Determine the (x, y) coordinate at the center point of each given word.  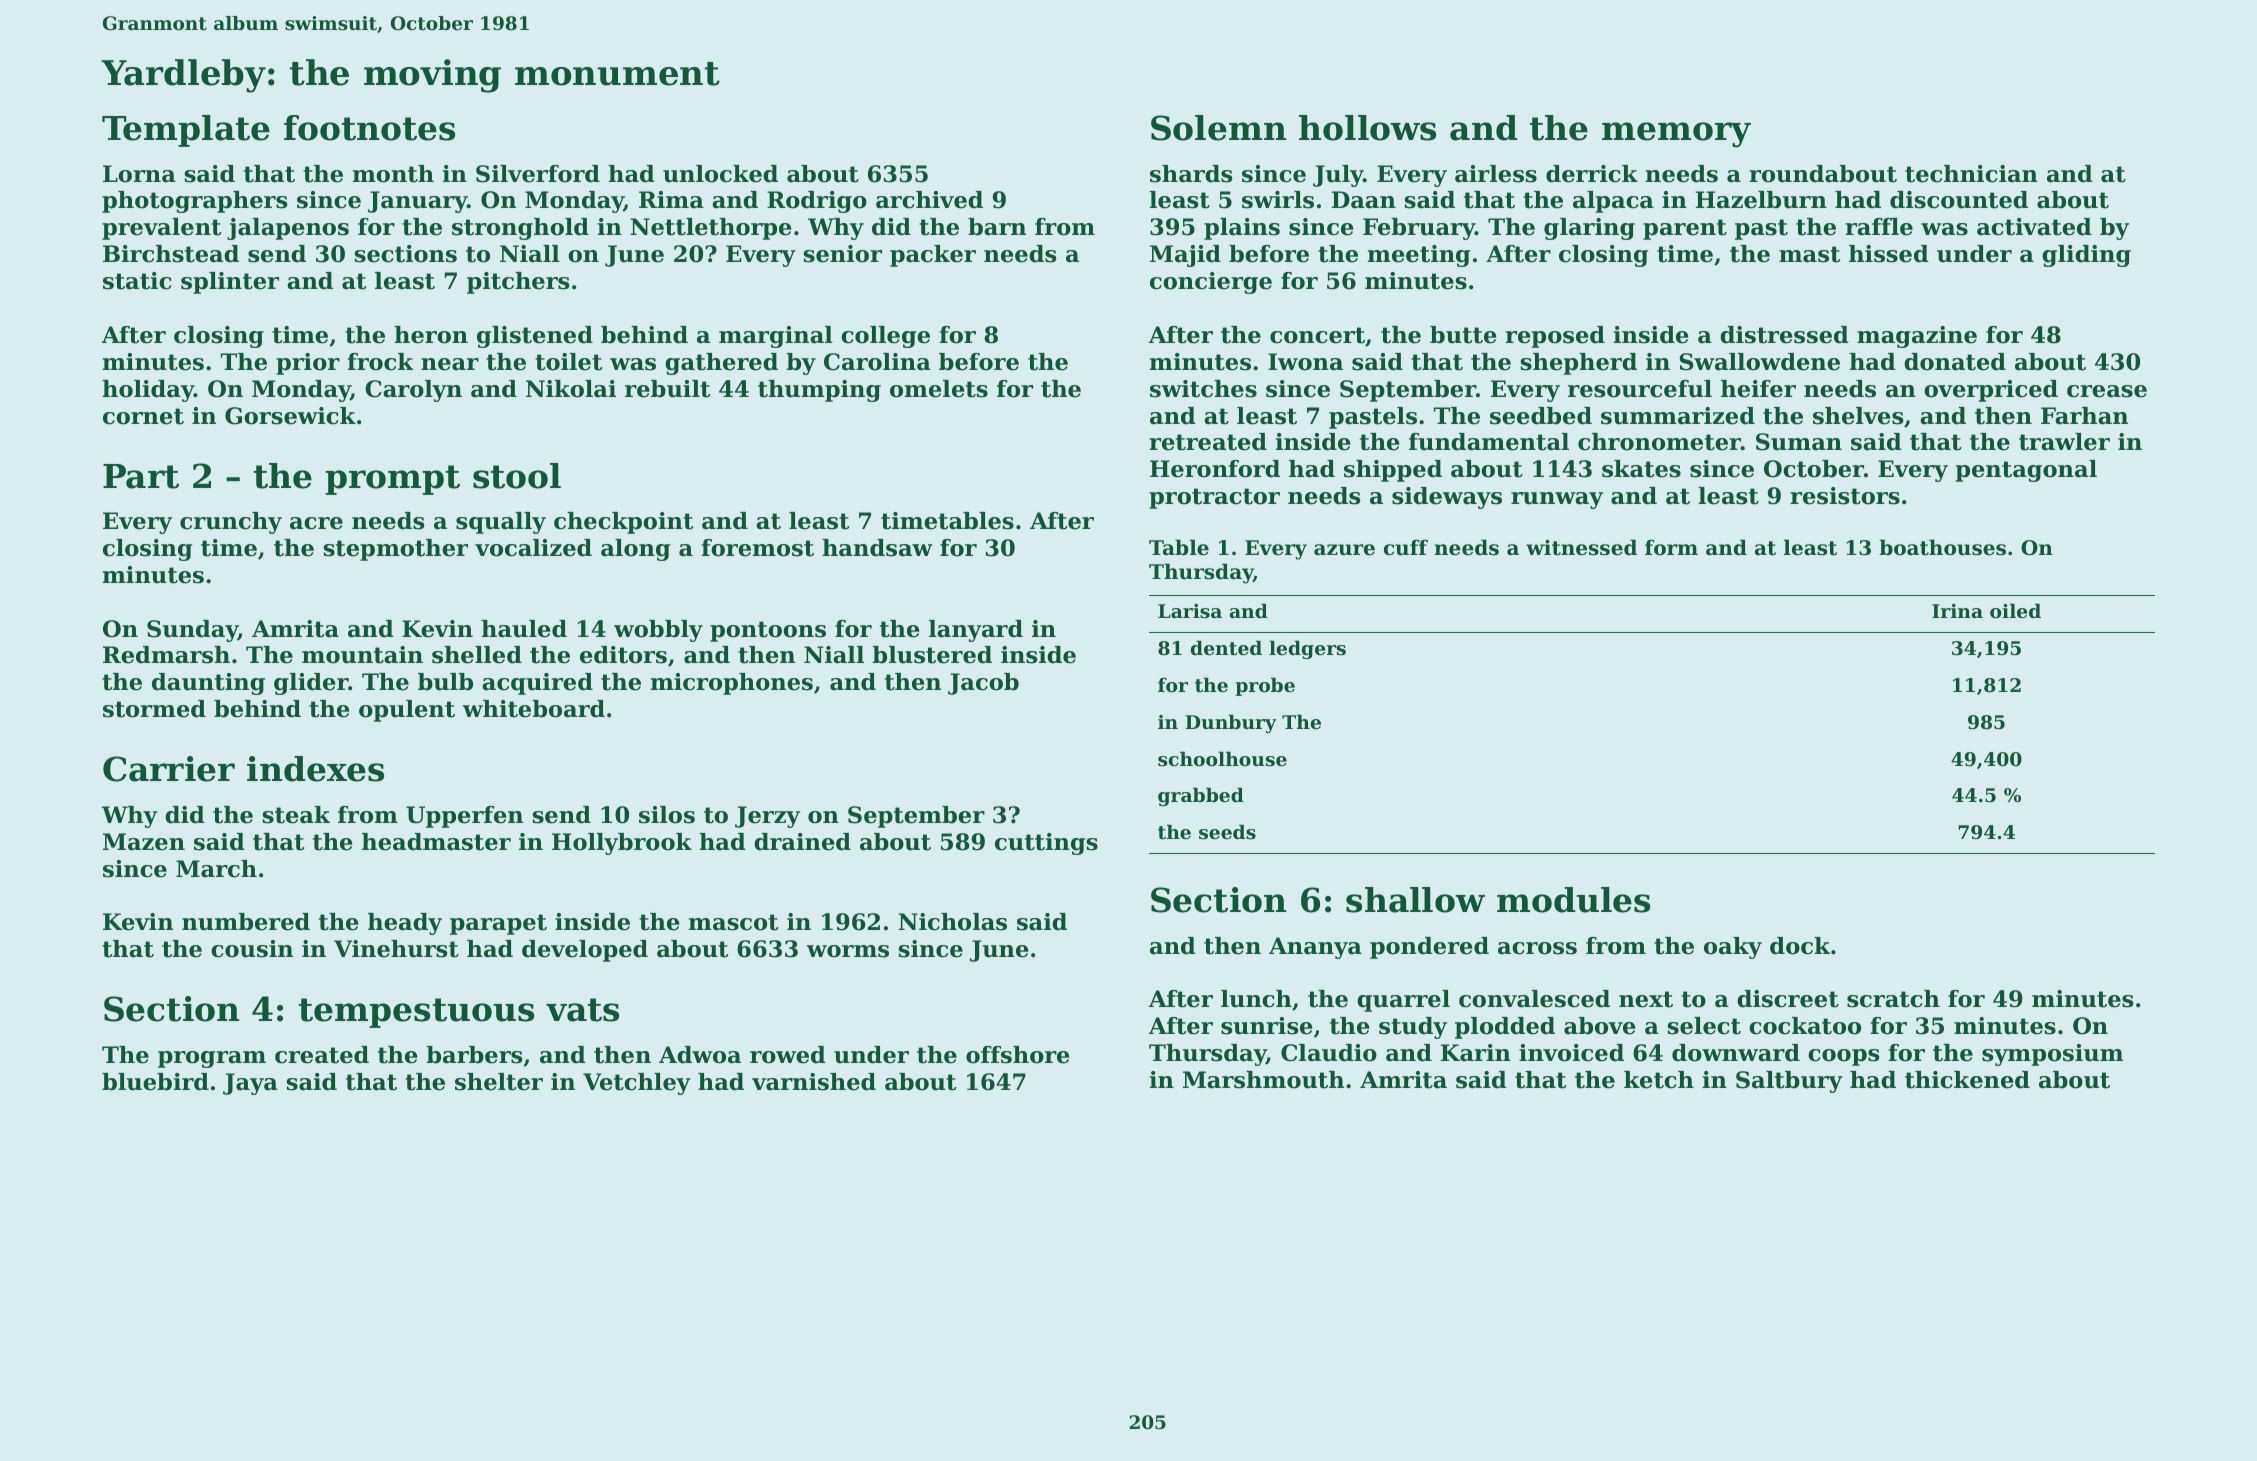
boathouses (1942, 547)
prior (308, 364)
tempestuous (416, 1013)
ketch (1659, 1080)
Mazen (144, 842)
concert (1317, 335)
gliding (2086, 256)
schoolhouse (1222, 759)
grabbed (1201, 796)
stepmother (395, 550)
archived (929, 200)
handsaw (877, 548)
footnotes (369, 128)
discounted (1959, 200)
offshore (1017, 1055)
